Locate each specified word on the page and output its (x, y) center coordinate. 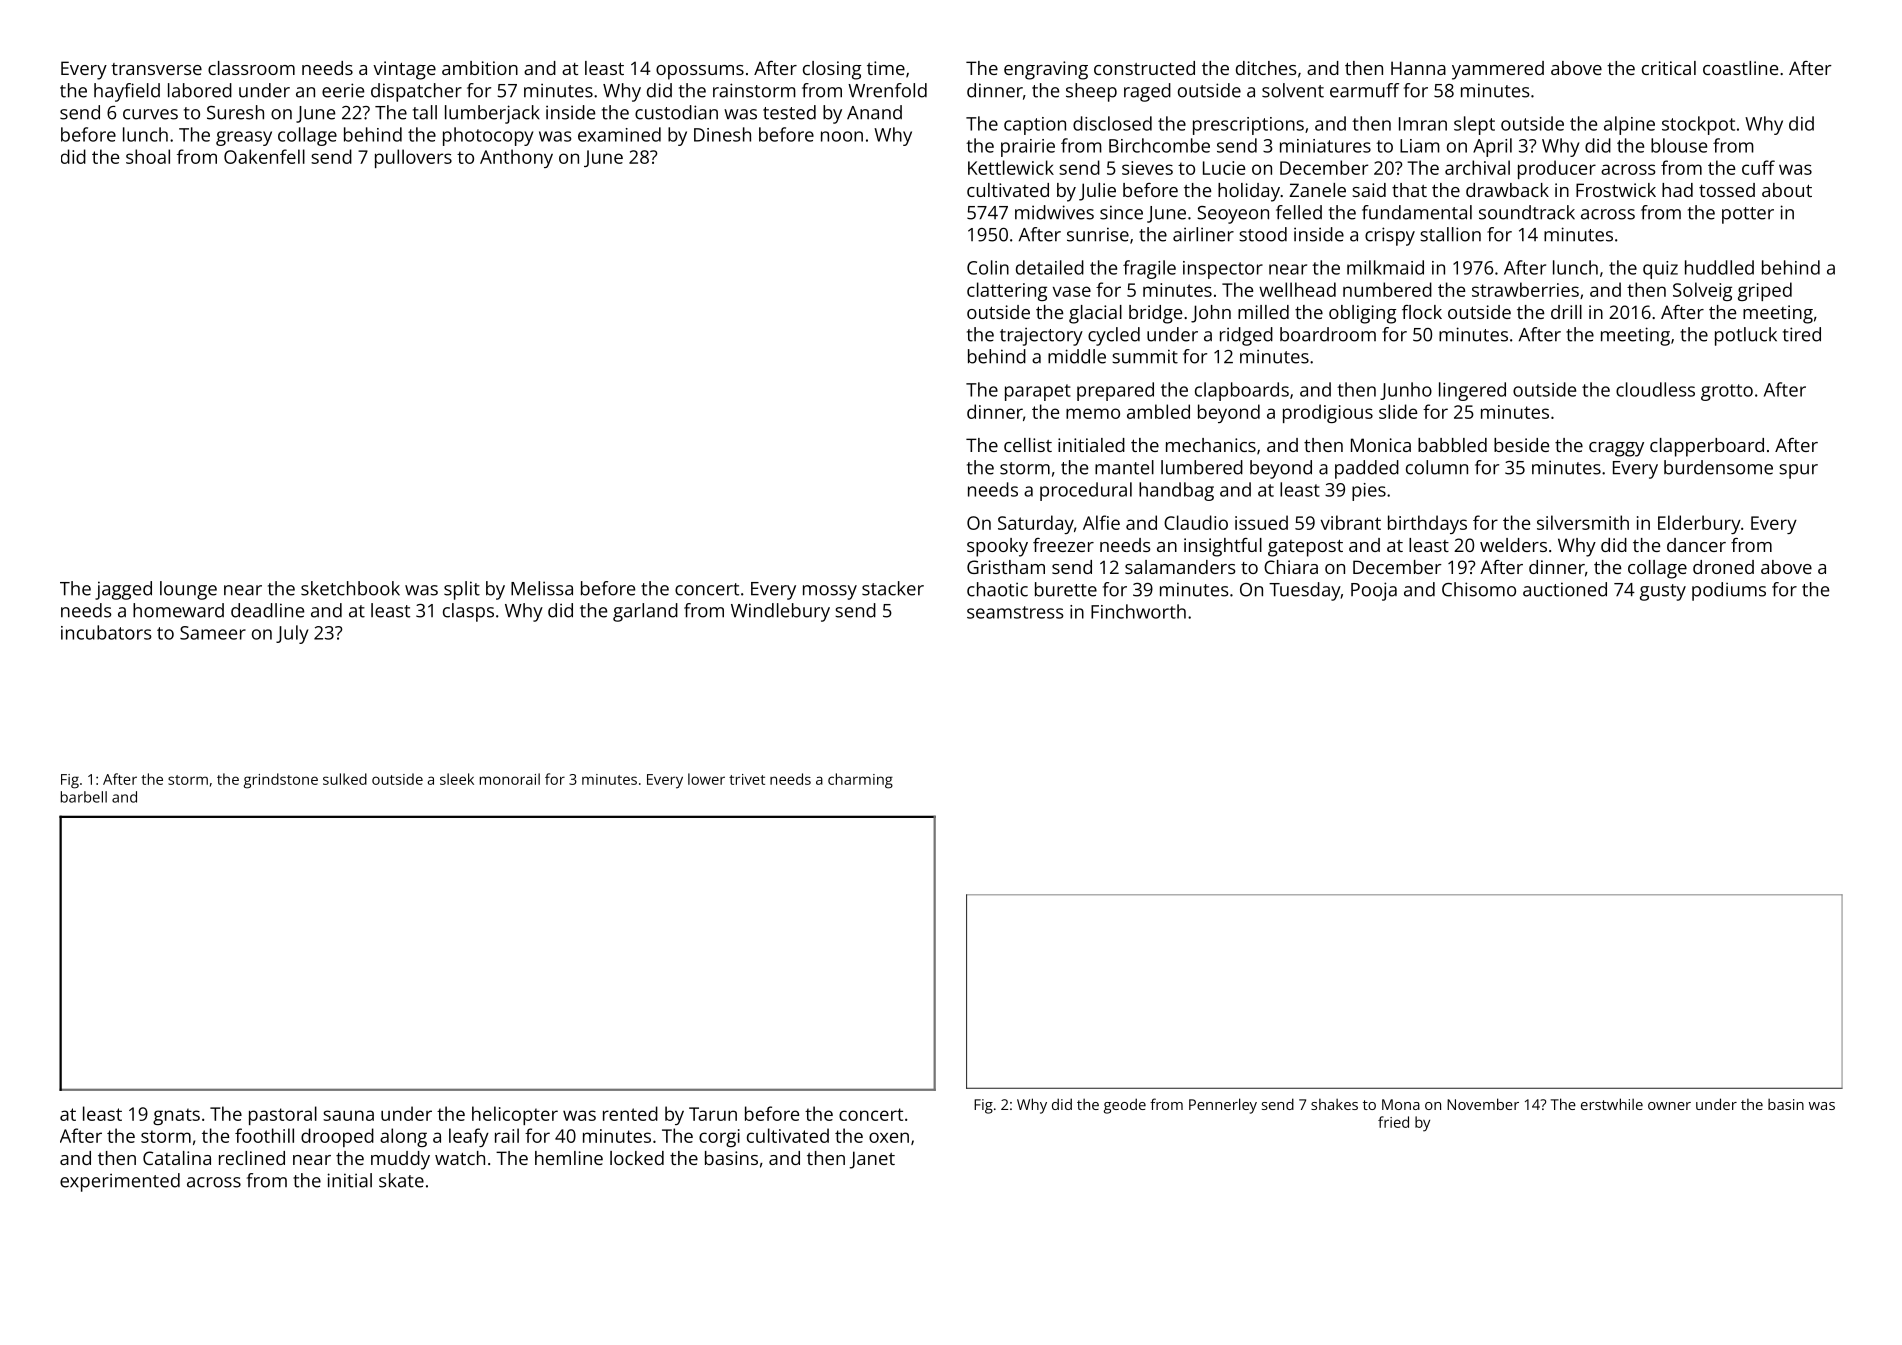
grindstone (281, 781)
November (1483, 1104)
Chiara (1291, 567)
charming (860, 781)
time (886, 68)
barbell (84, 797)
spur (1798, 471)
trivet (747, 779)
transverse (156, 69)
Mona (1401, 1104)
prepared (1115, 391)
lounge (188, 590)
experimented (120, 1182)
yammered (1498, 70)
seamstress (1015, 612)
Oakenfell (264, 156)
